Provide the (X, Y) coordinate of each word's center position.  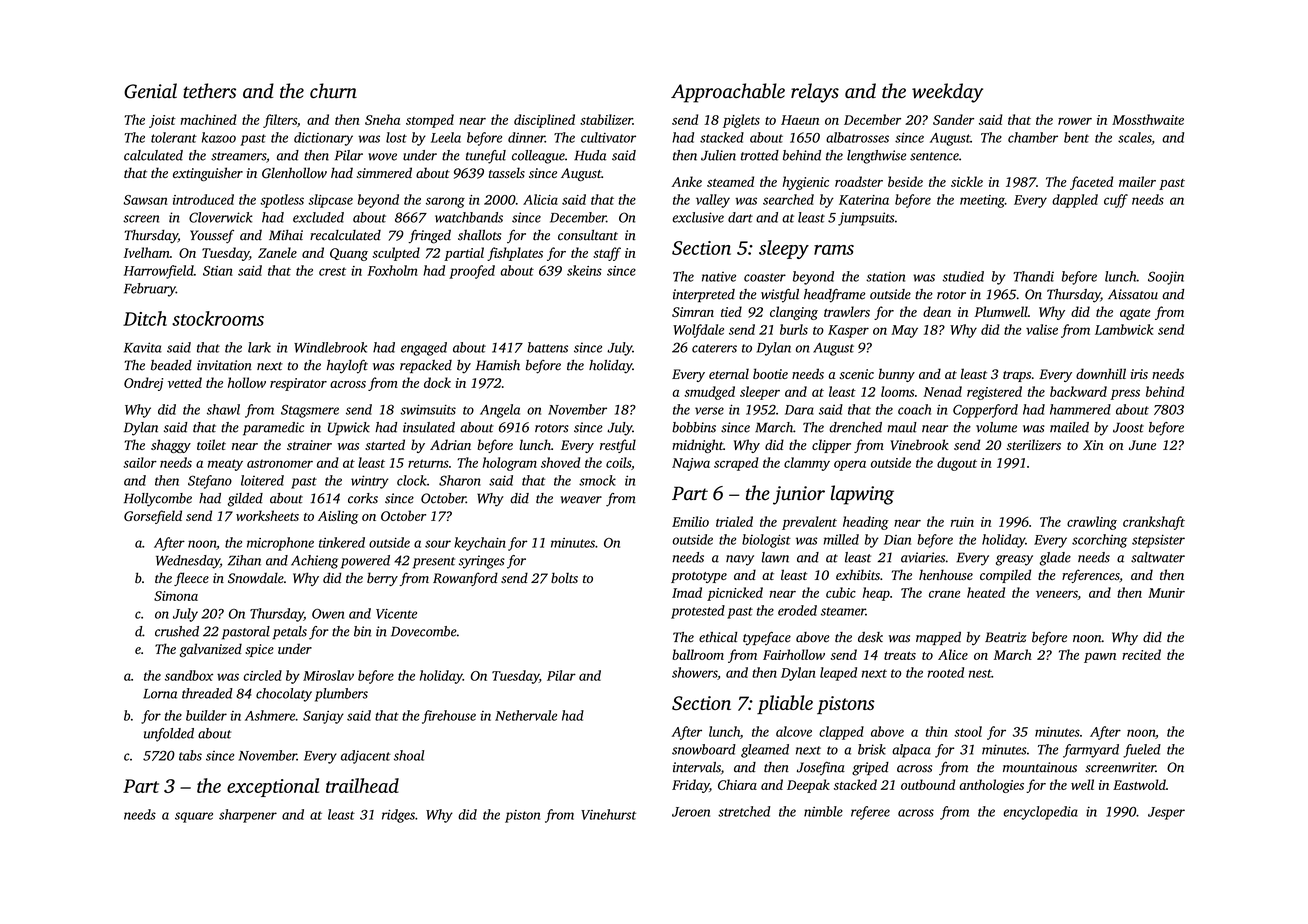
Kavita (143, 347)
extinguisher (208, 174)
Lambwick (1124, 329)
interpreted (704, 295)
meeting (982, 201)
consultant (588, 235)
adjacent (366, 757)
